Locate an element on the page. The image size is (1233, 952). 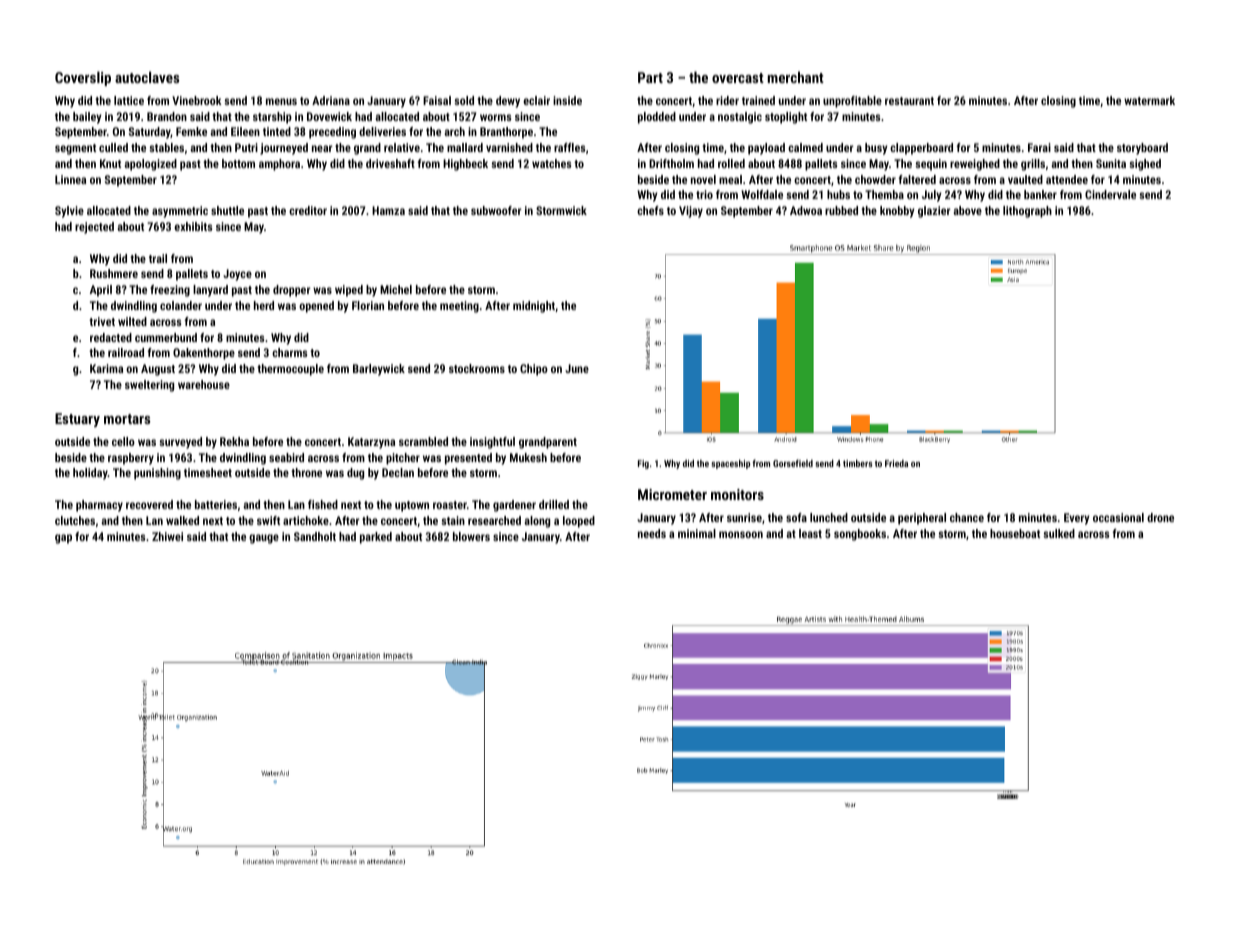
Themba is located at coordinates (884, 194).
